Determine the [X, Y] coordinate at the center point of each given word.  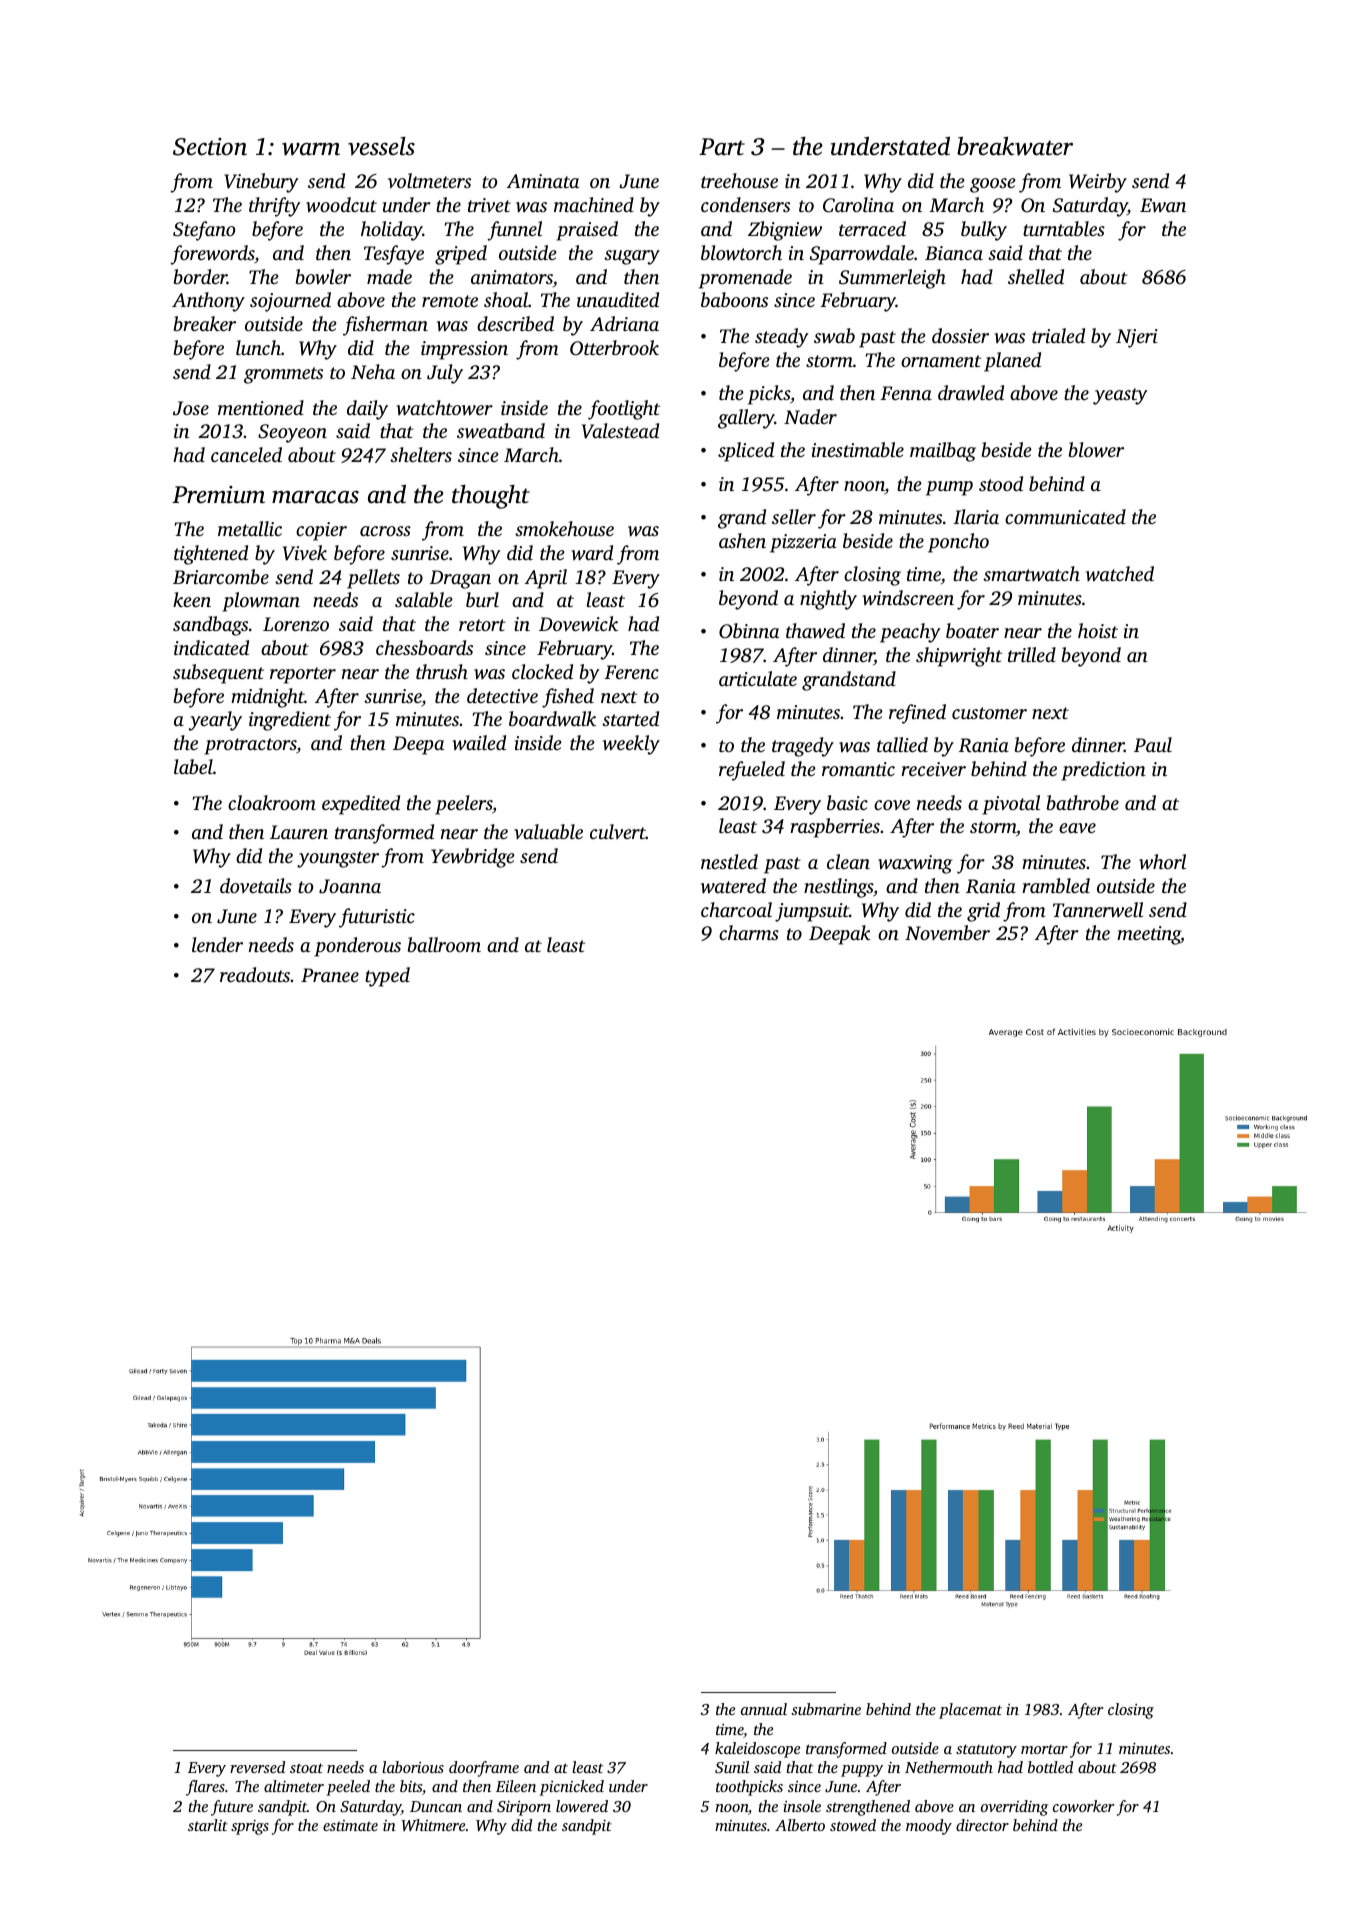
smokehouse [564, 528]
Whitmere [433, 1825]
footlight [624, 410]
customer [989, 713]
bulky [984, 231]
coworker [1083, 1806]
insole [802, 1806]
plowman [261, 602]
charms [749, 932]
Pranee [330, 975]
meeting [1149, 935]
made [389, 276]
